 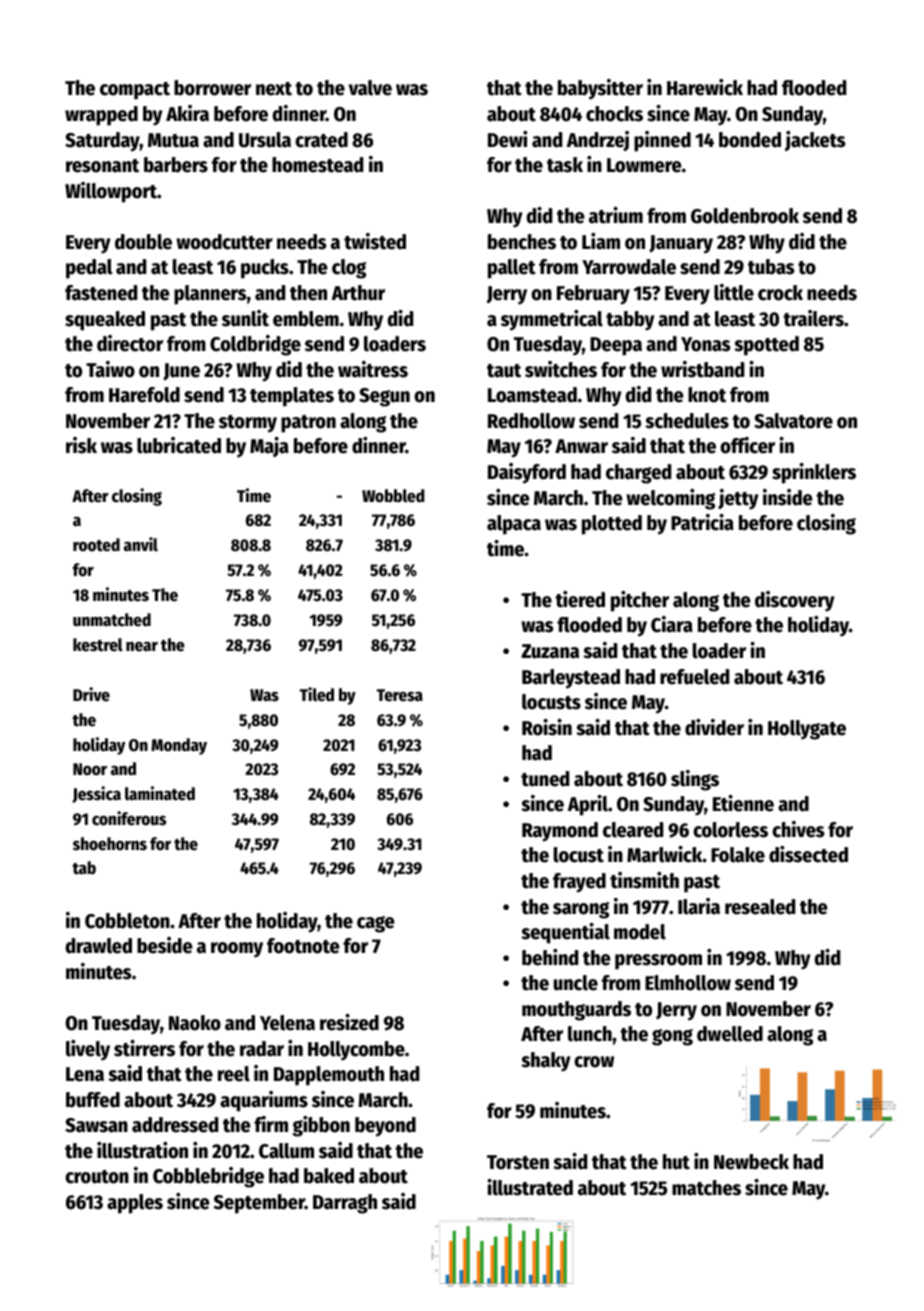 What do you see at coordinates (730, 1034) in the document?
I see `dwelled` at bounding box center [730, 1034].
